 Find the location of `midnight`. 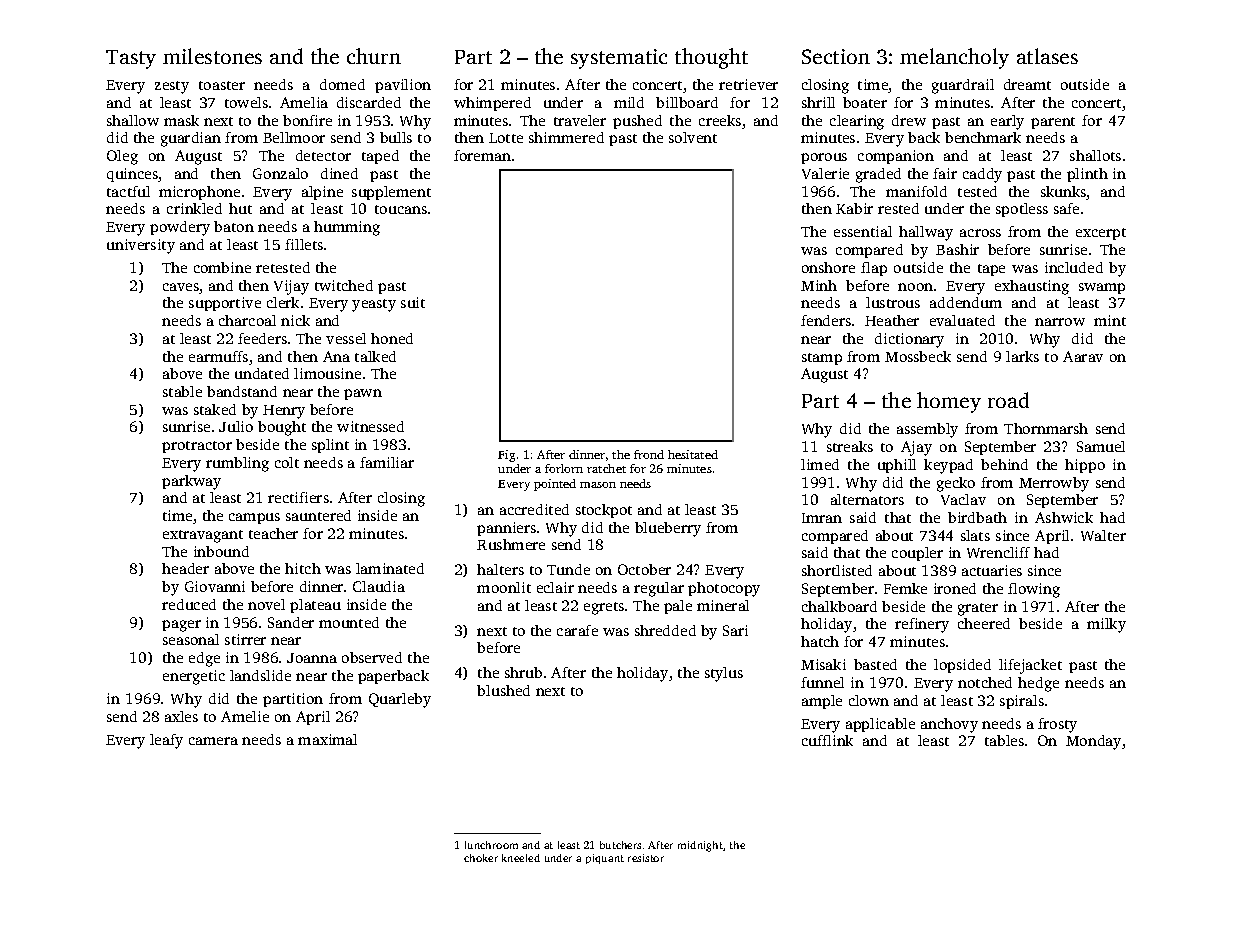

midnight is located at coordinates (700, 846).
